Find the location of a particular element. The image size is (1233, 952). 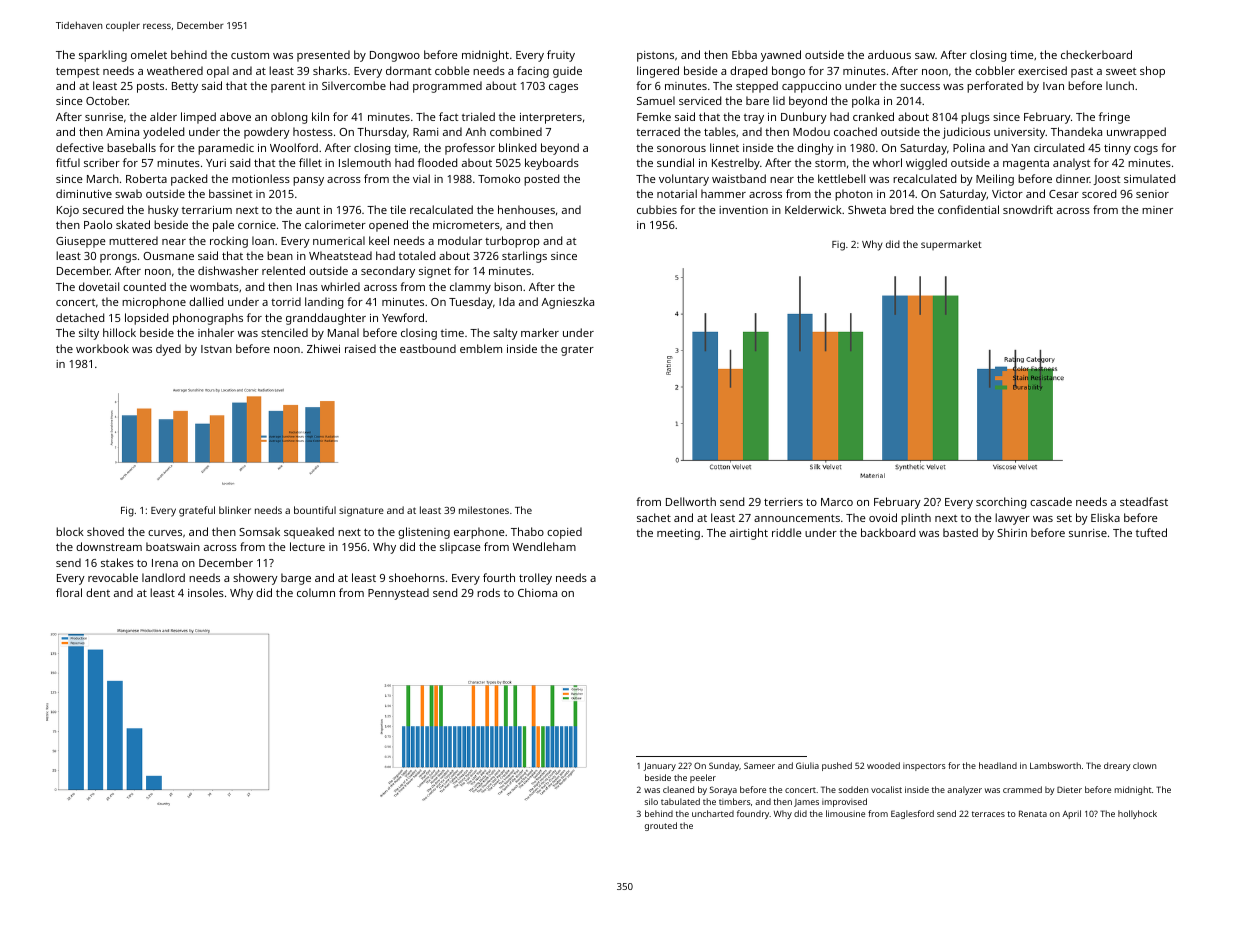

checkerboard is located at coordinates (1096, 54).
